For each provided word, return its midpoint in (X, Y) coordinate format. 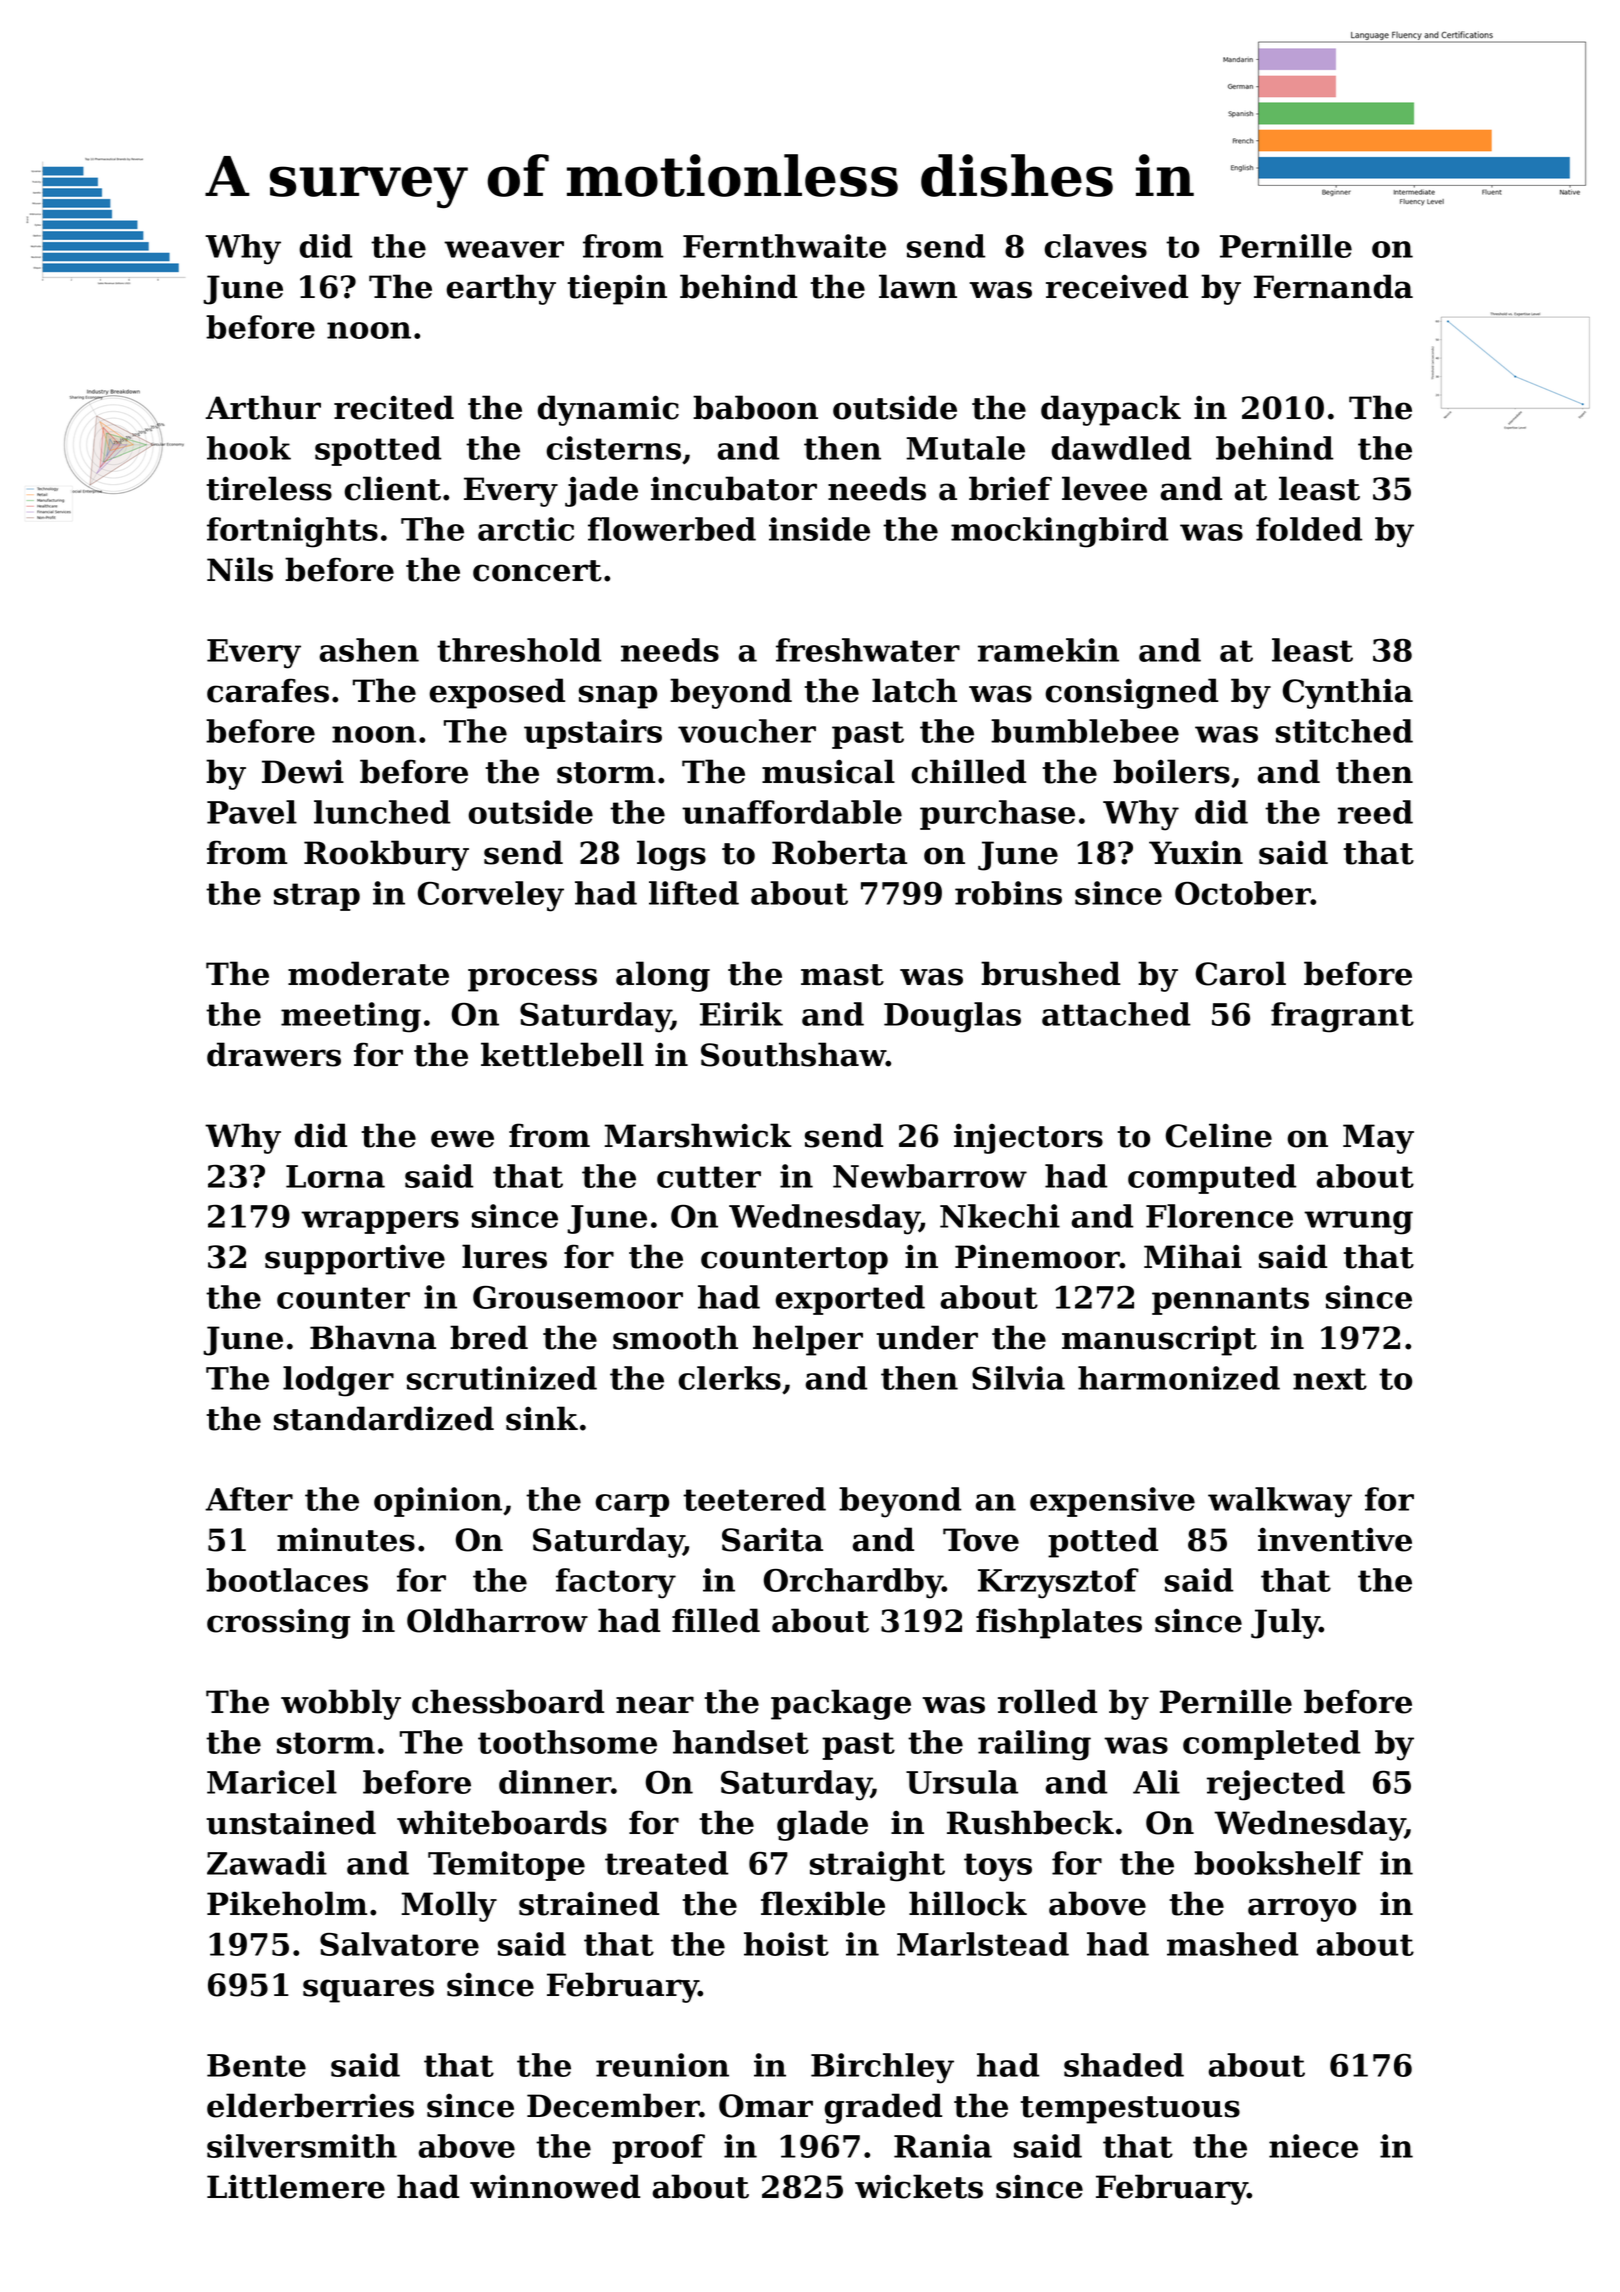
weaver (504, 249)
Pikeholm (287, 1903)
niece (1313, 2146)
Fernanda (1333, 286)
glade (822, 1825)
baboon (755, 407)
